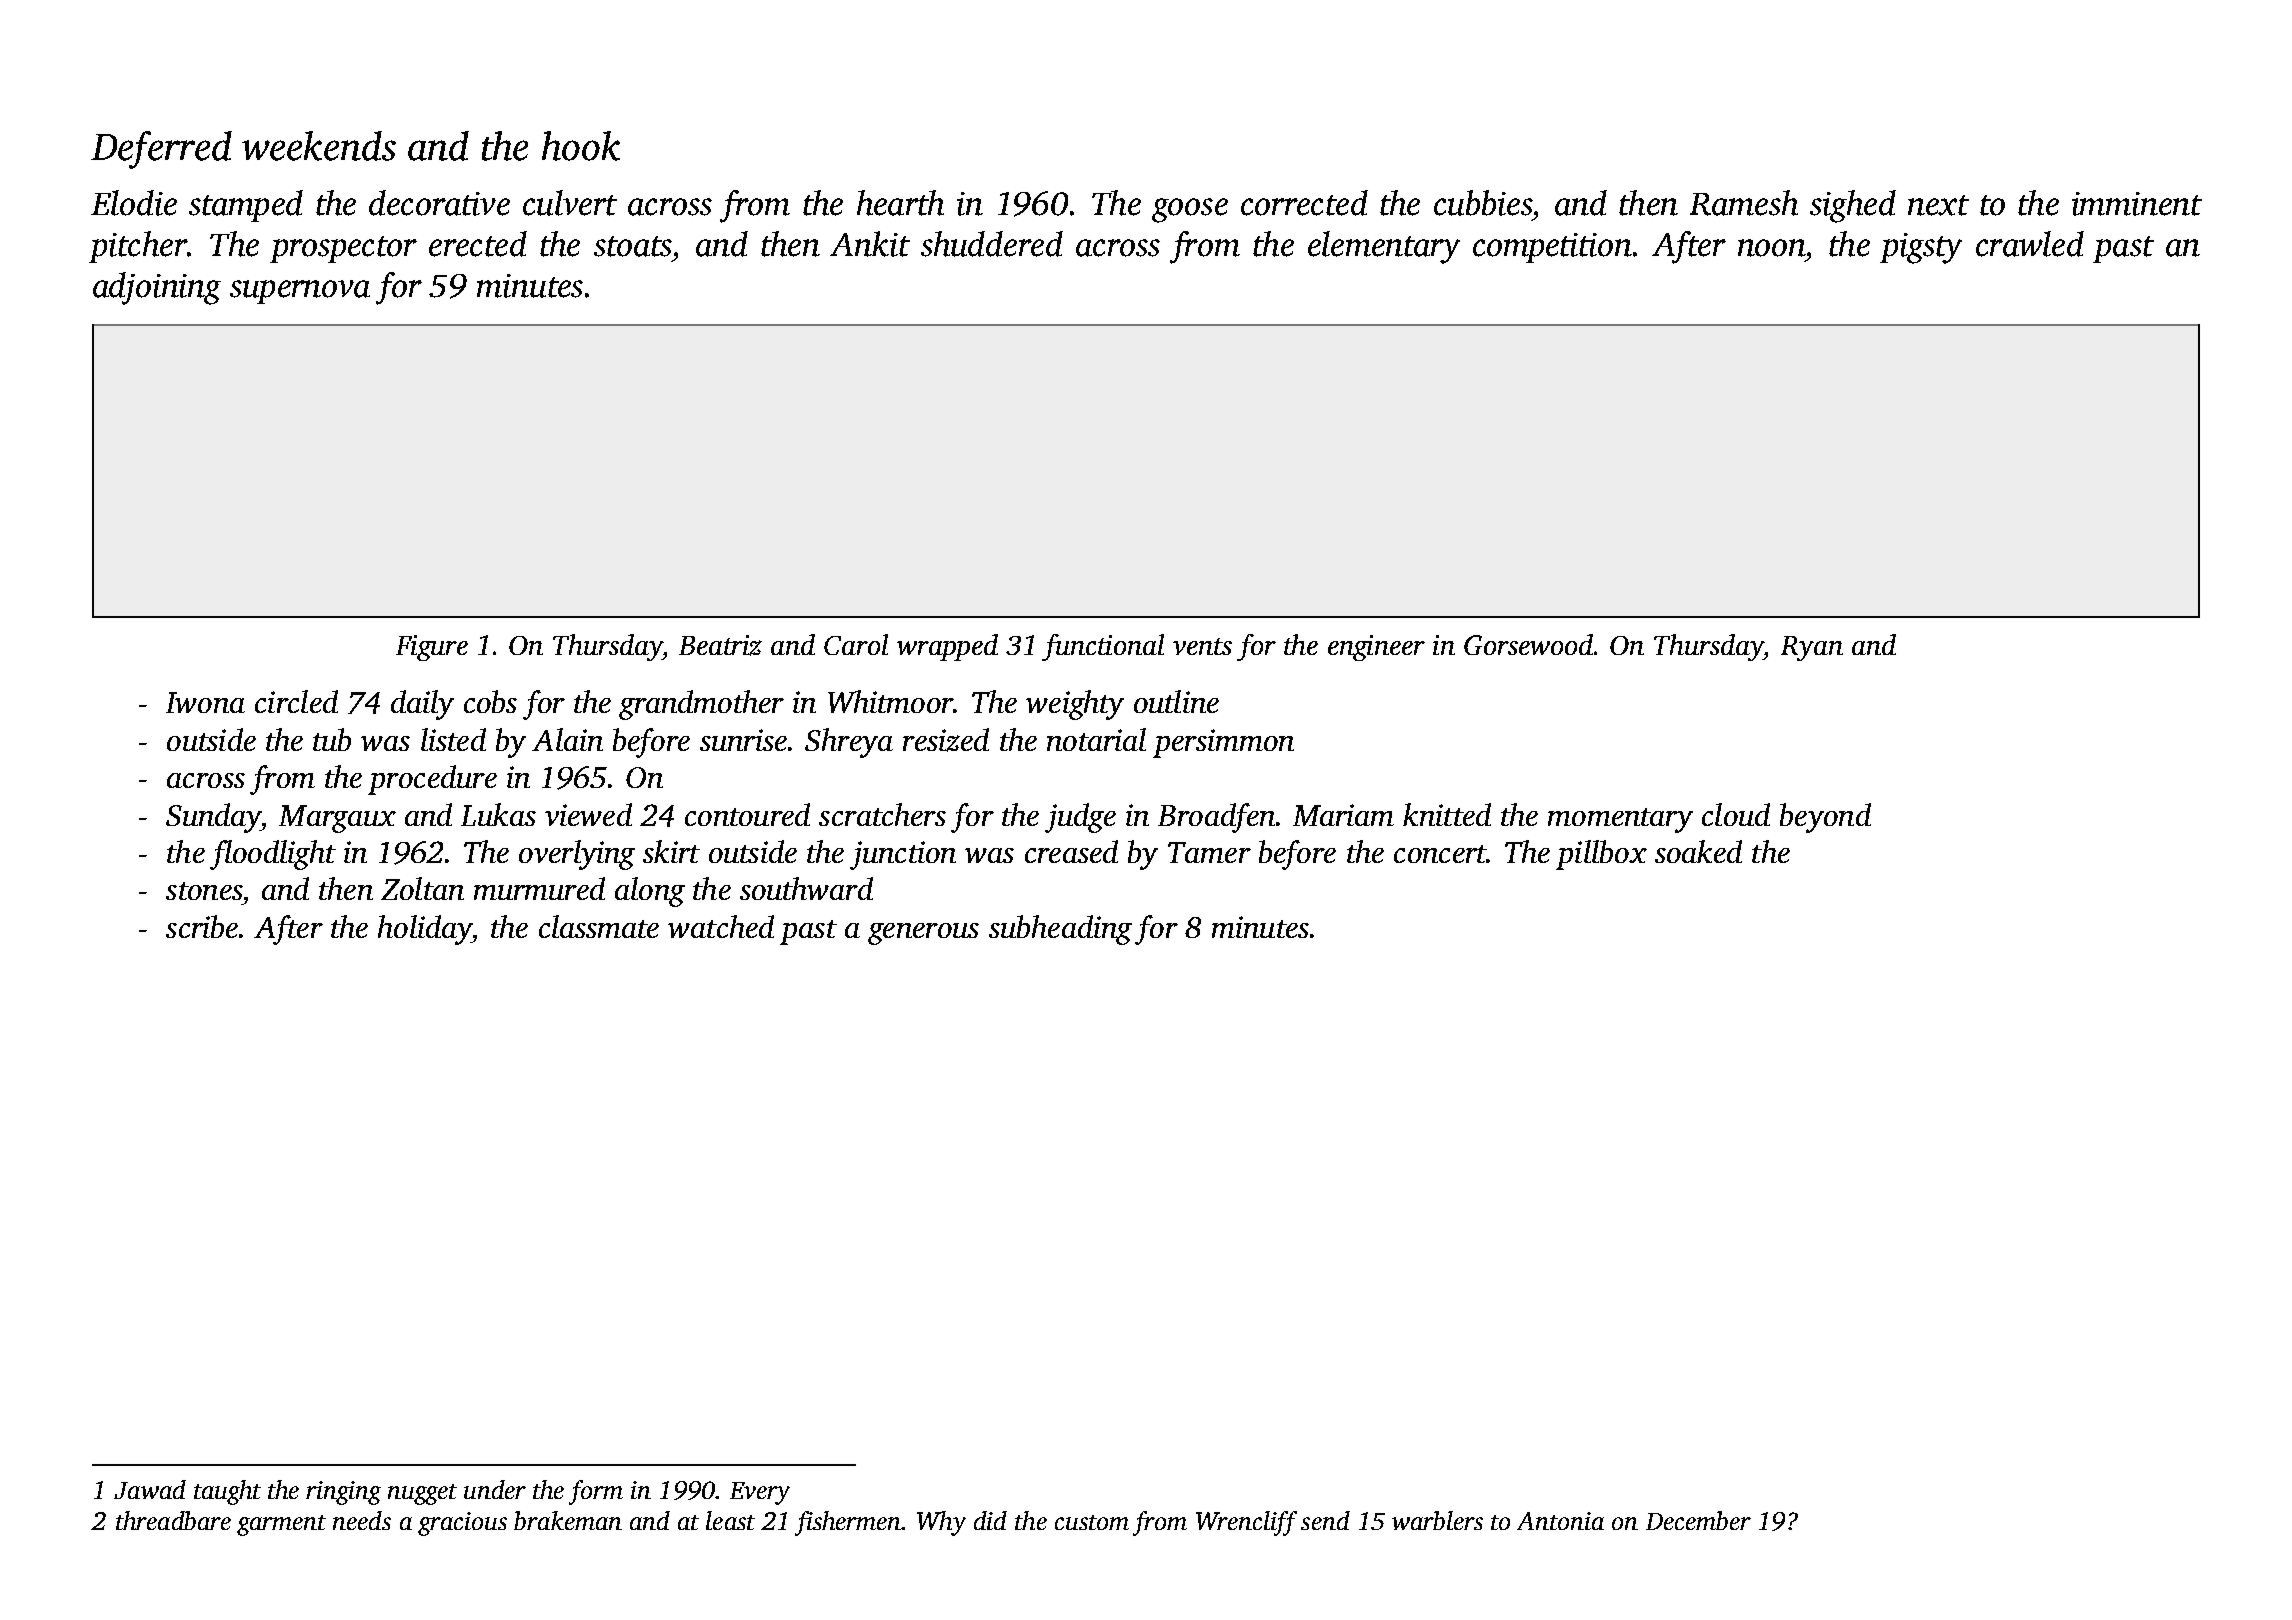  What do you see at coordinates (1376, 648) in the screenshot?
I see `engineer` at bounding box center [1376, 648].
